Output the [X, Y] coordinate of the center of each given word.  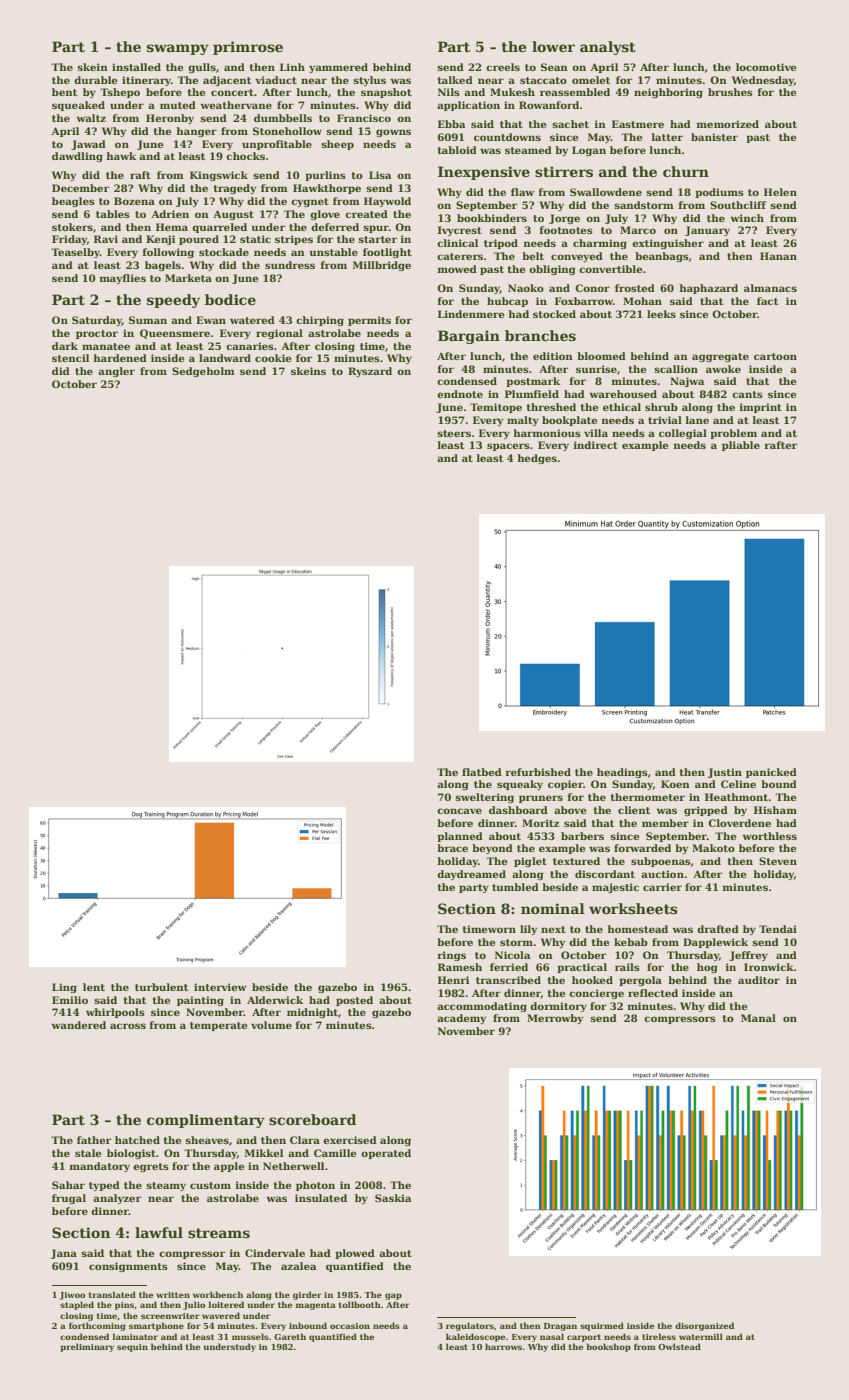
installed [136, 67]
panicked [771, 773]
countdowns [507, 137]
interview [220, 987]
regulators [470, 1326]
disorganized [704, 1326]
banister [714, 137]
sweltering [484, 798]
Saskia [393, 1198]
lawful [159, 1232]
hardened [120, 358]
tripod [501, 244]
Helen [780, 192]
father [94, 1140]
